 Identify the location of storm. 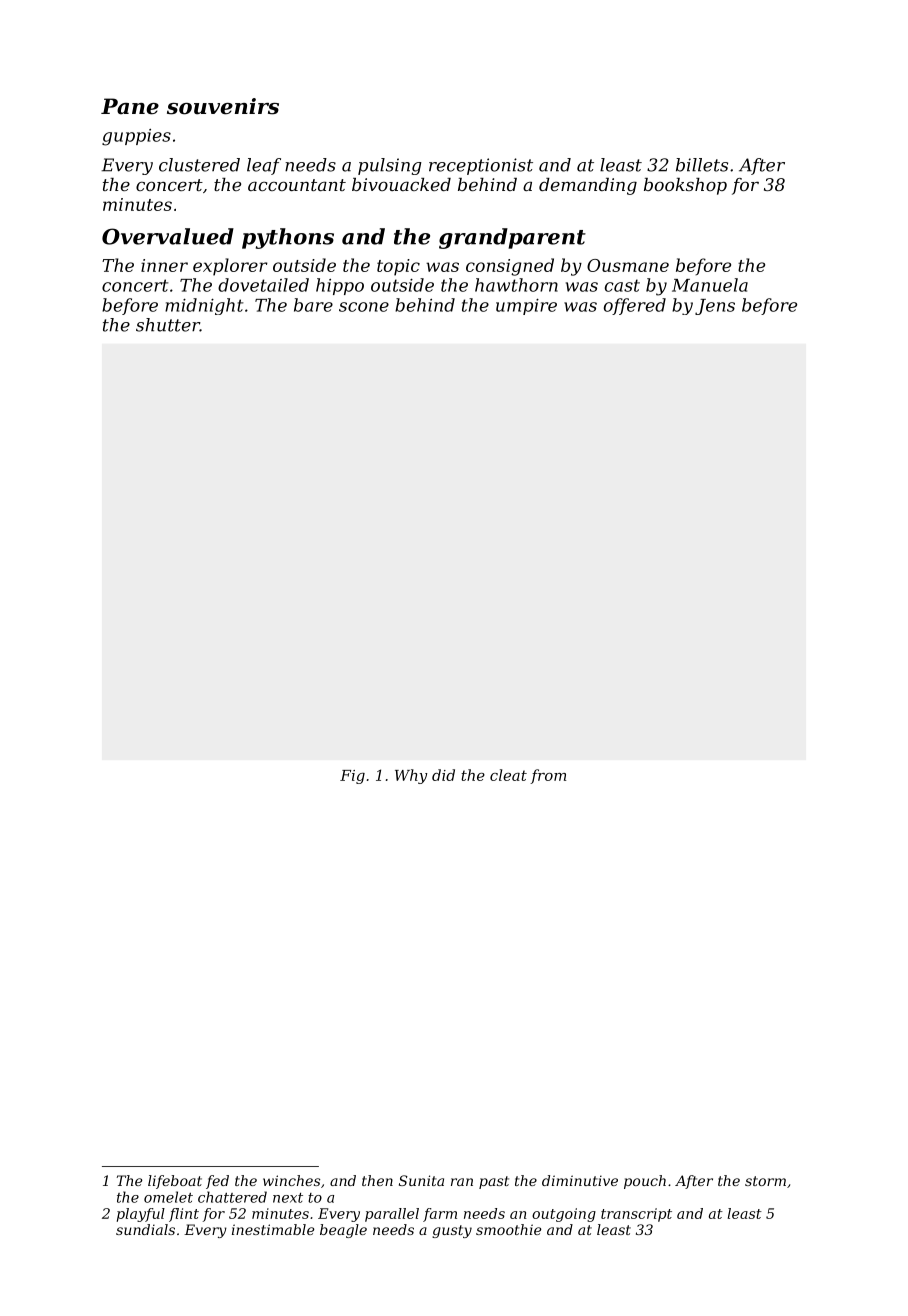
(765, 1181).
